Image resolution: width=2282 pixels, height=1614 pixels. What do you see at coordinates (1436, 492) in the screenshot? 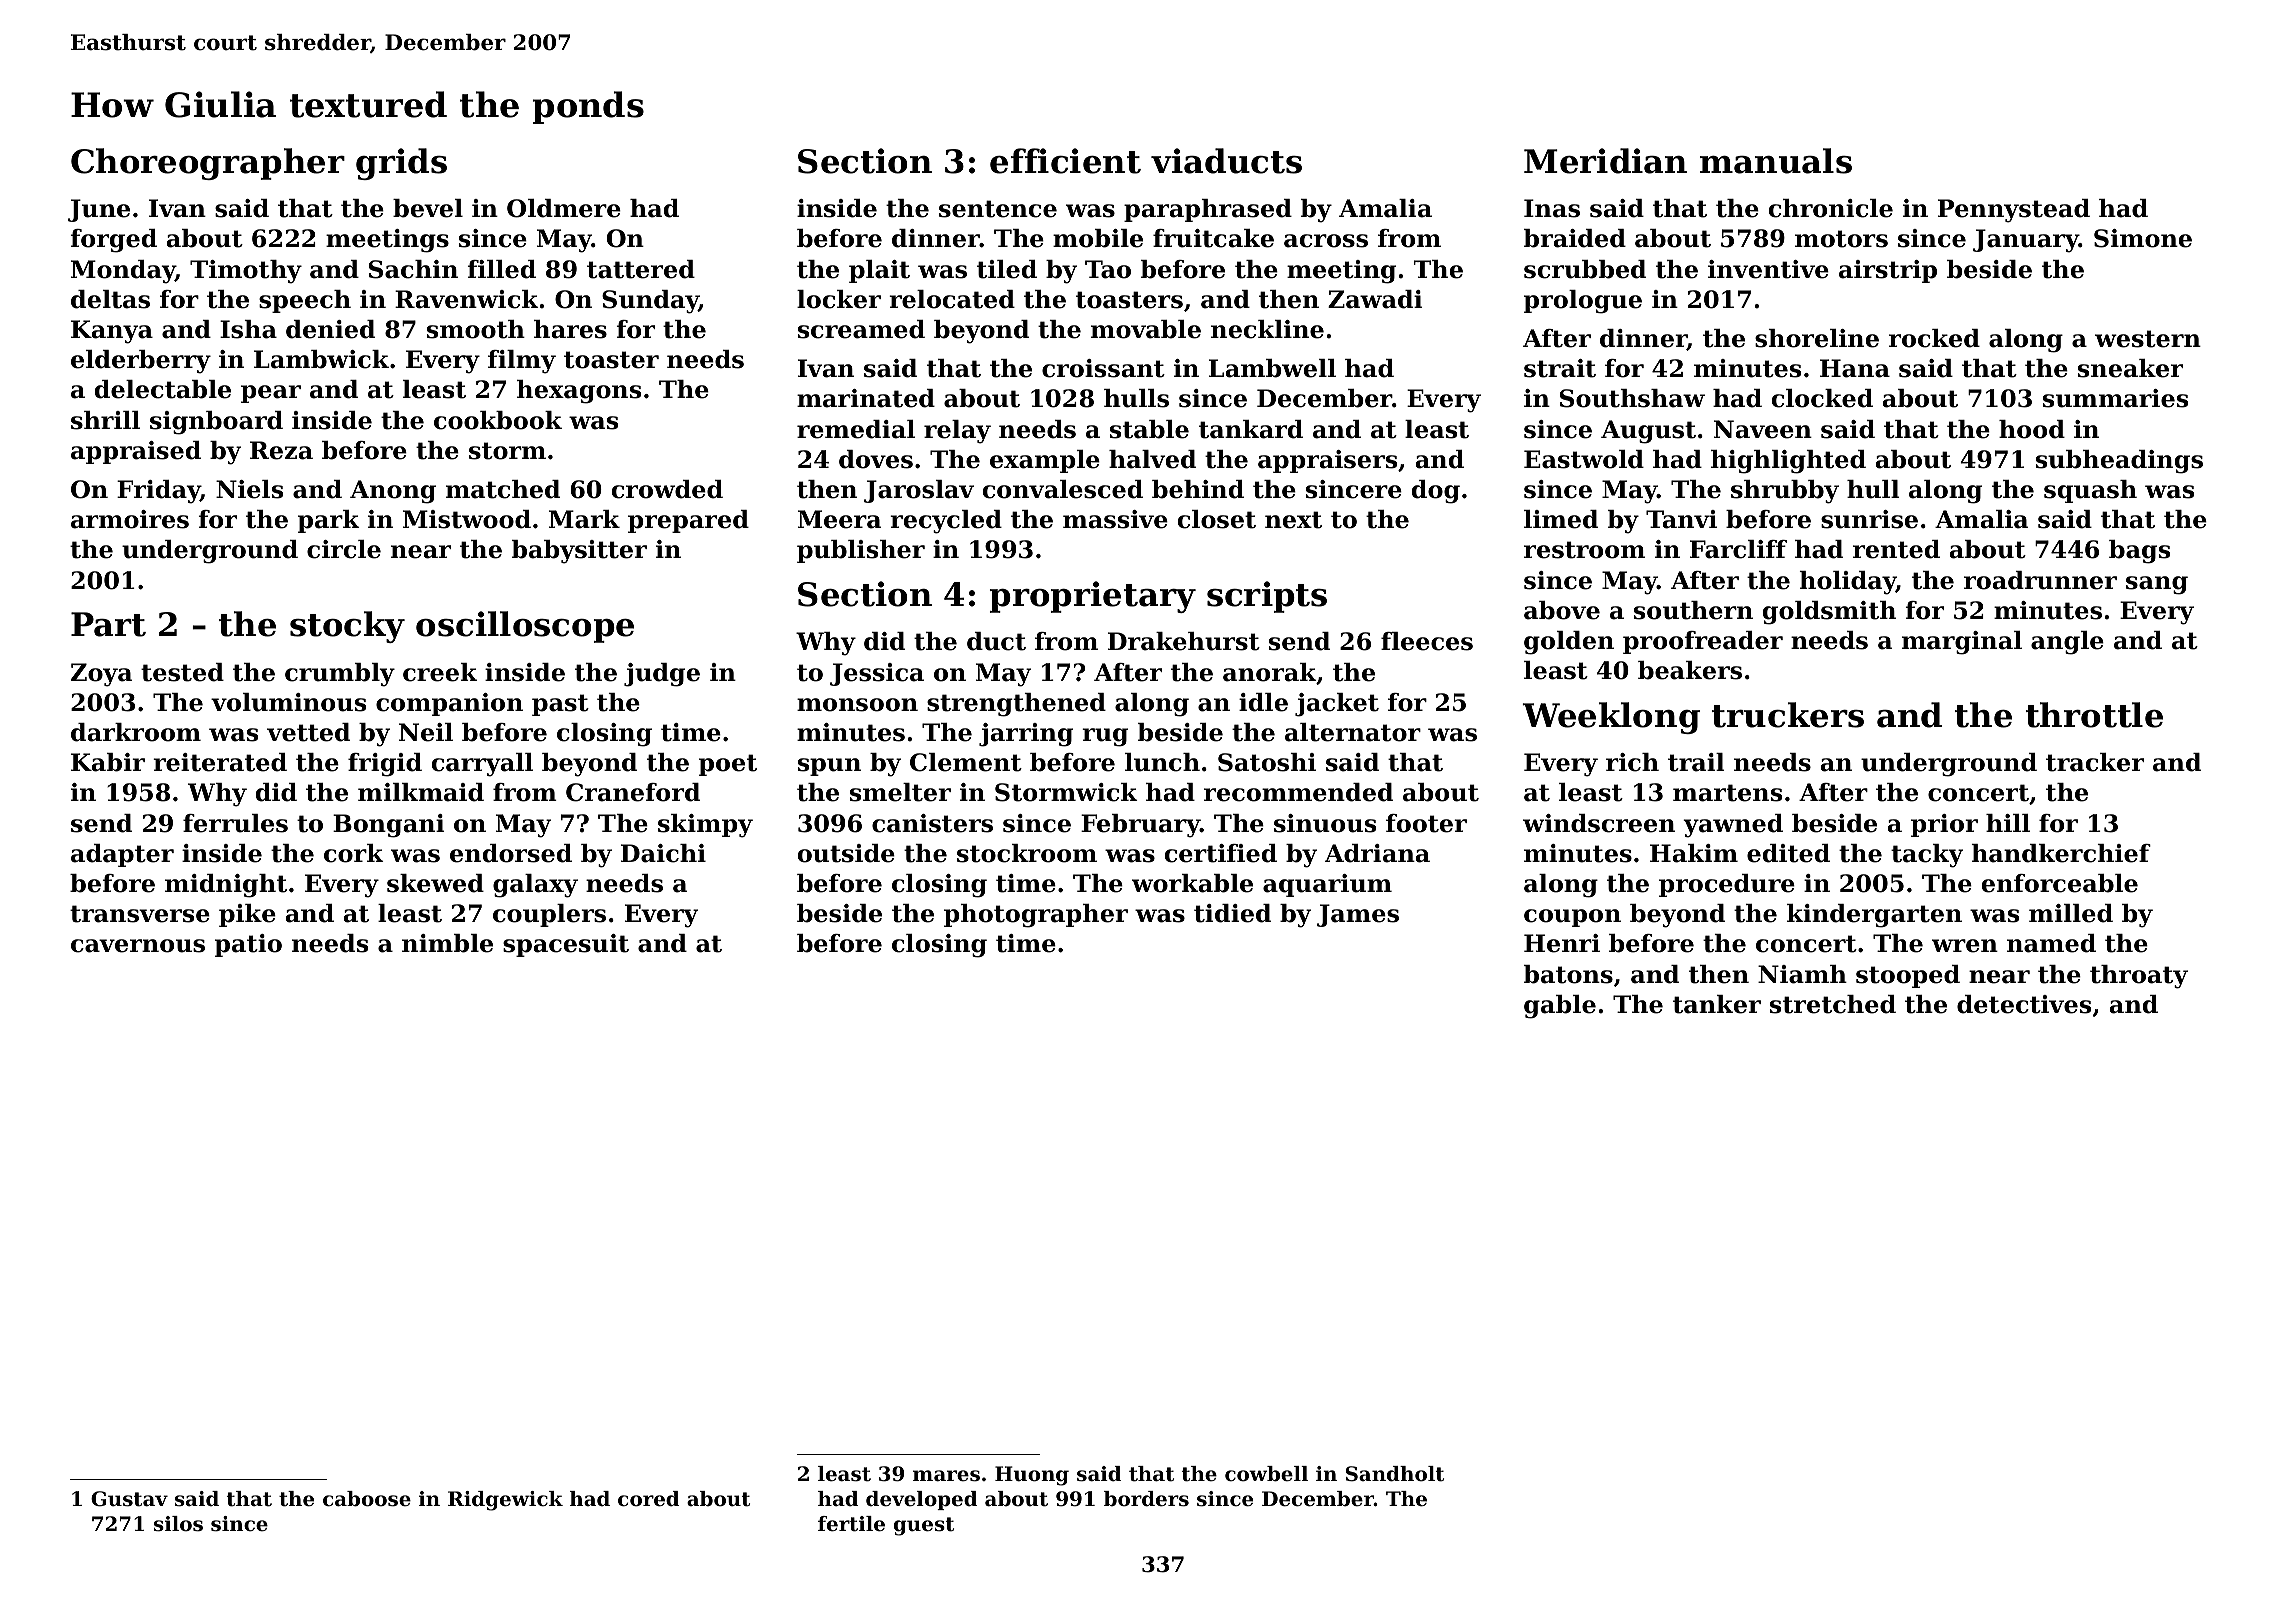
I see `dog` at bounding box center [1436, 492].
